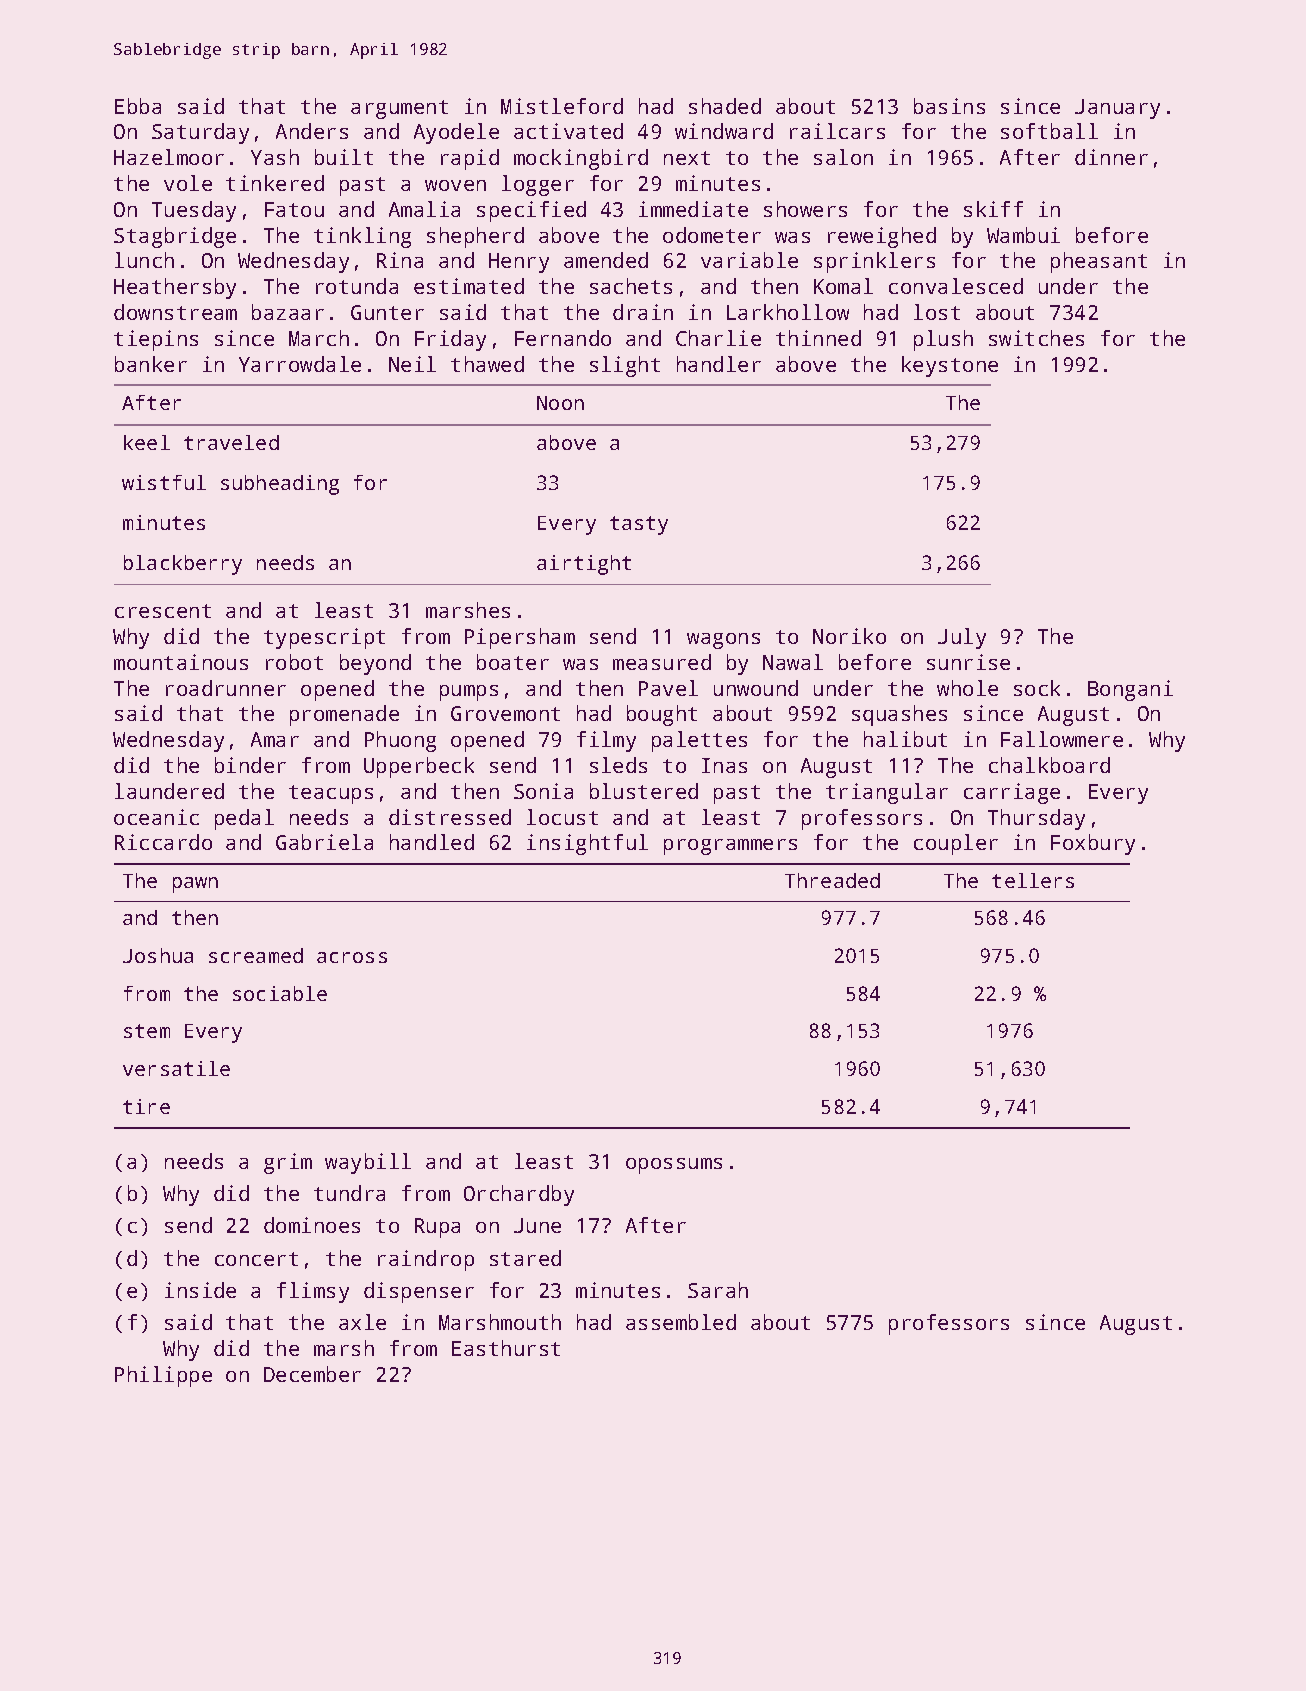  Describe the element at coordinates (1036, 338) in the document. I see `switches` at that location.
